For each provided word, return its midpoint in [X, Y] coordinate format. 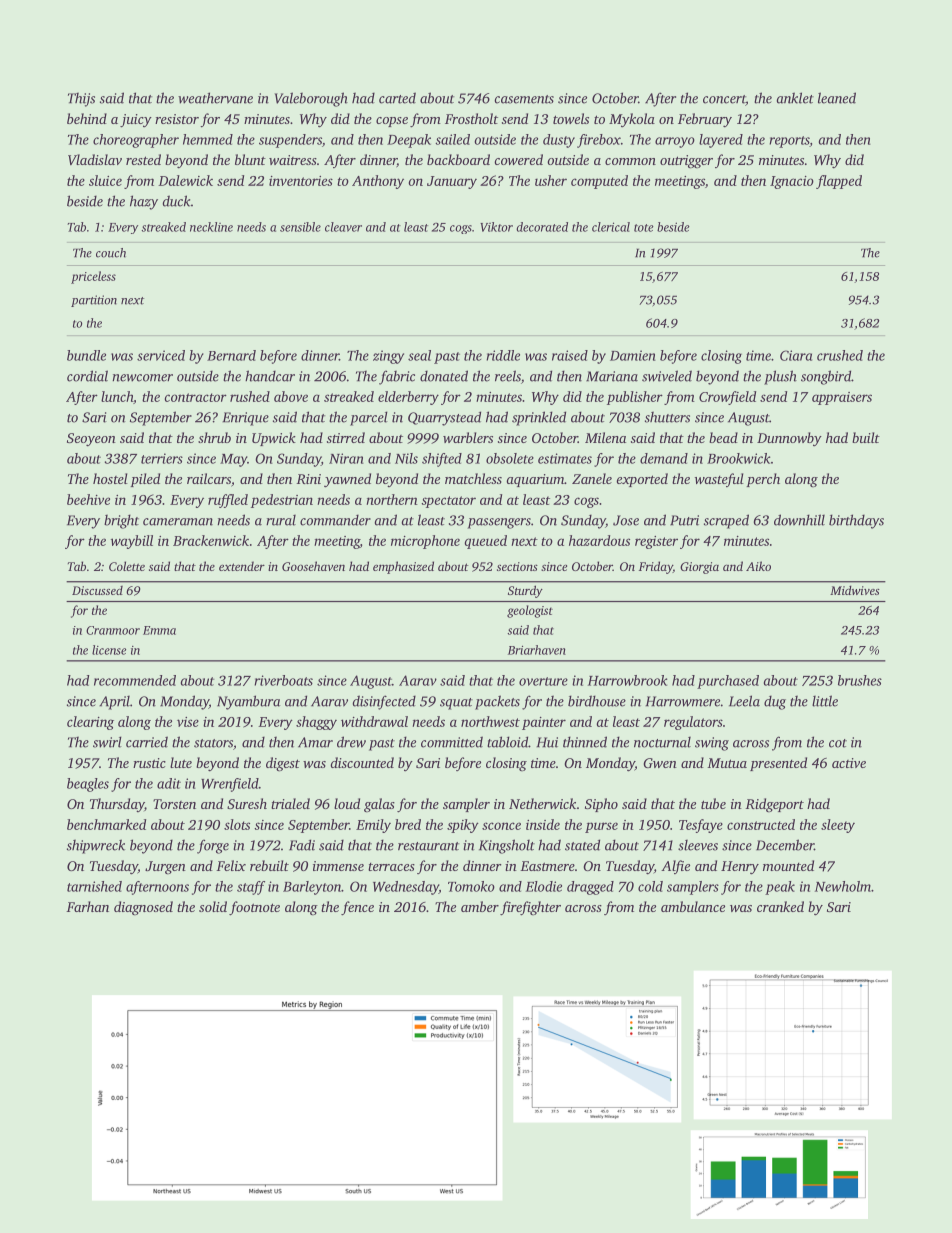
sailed [452, 139]
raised [570, 355]
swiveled [667, 376]
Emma [159, 630]
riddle [503, 355]
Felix [231, 865]
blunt [250, 159]
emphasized [403, 567]
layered [721, 141]
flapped [839, 182]
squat [456, 704]
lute [181, 762]
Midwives [855, 590]
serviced [161, 355]
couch [111, 253]
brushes [860, 680]
